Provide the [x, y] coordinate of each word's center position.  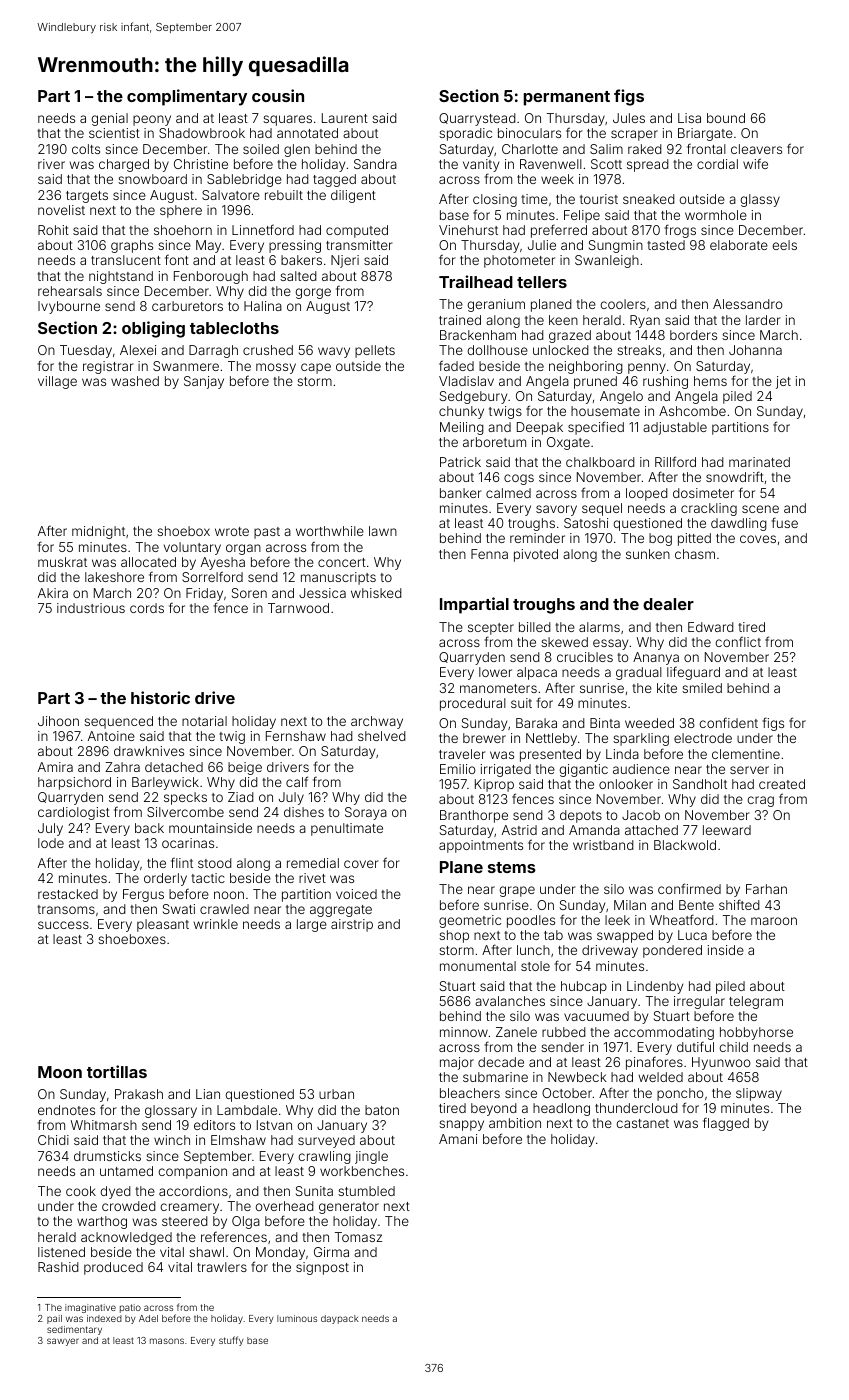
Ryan [645, 321]
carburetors [187, 306]
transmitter [359, 245]
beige [245, 768]
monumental [478, 966]
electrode [703, 738]
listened [61, 1252]
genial [109, 119]
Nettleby [551, 739]
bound [726, 118]
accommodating [664, 1033]
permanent [567, 98]
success [63, 925]
